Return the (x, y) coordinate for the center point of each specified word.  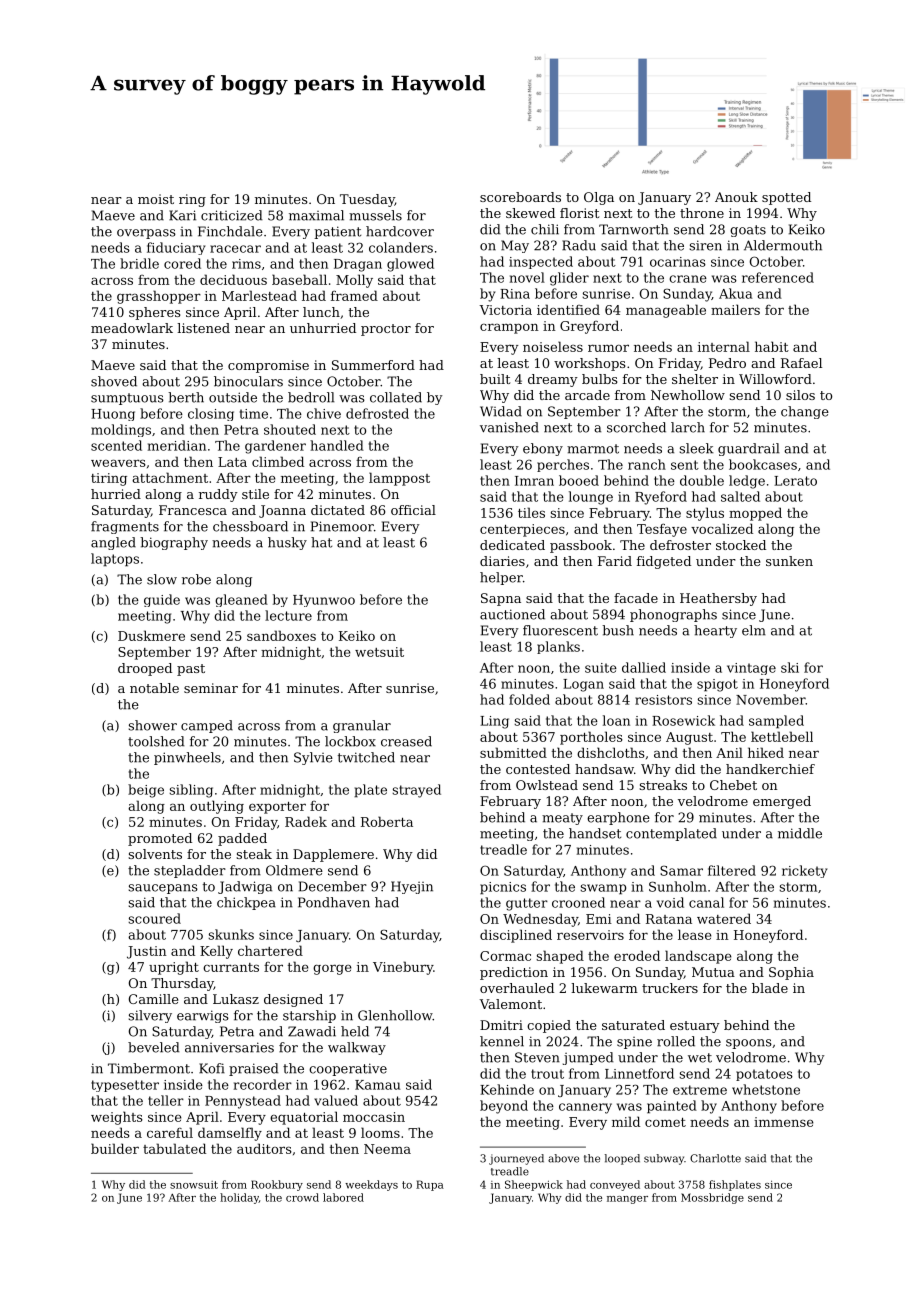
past (191, 670)
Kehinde (507, 1089)
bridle (139, 263)
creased (406, 741)
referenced (778, 277)
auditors (264, 1148)
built (495, 379)
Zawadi (312, 1031)
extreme (700, 1090)
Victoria (505, 310)
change (805, 412)
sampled (776, 722)
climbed (278, 461)
